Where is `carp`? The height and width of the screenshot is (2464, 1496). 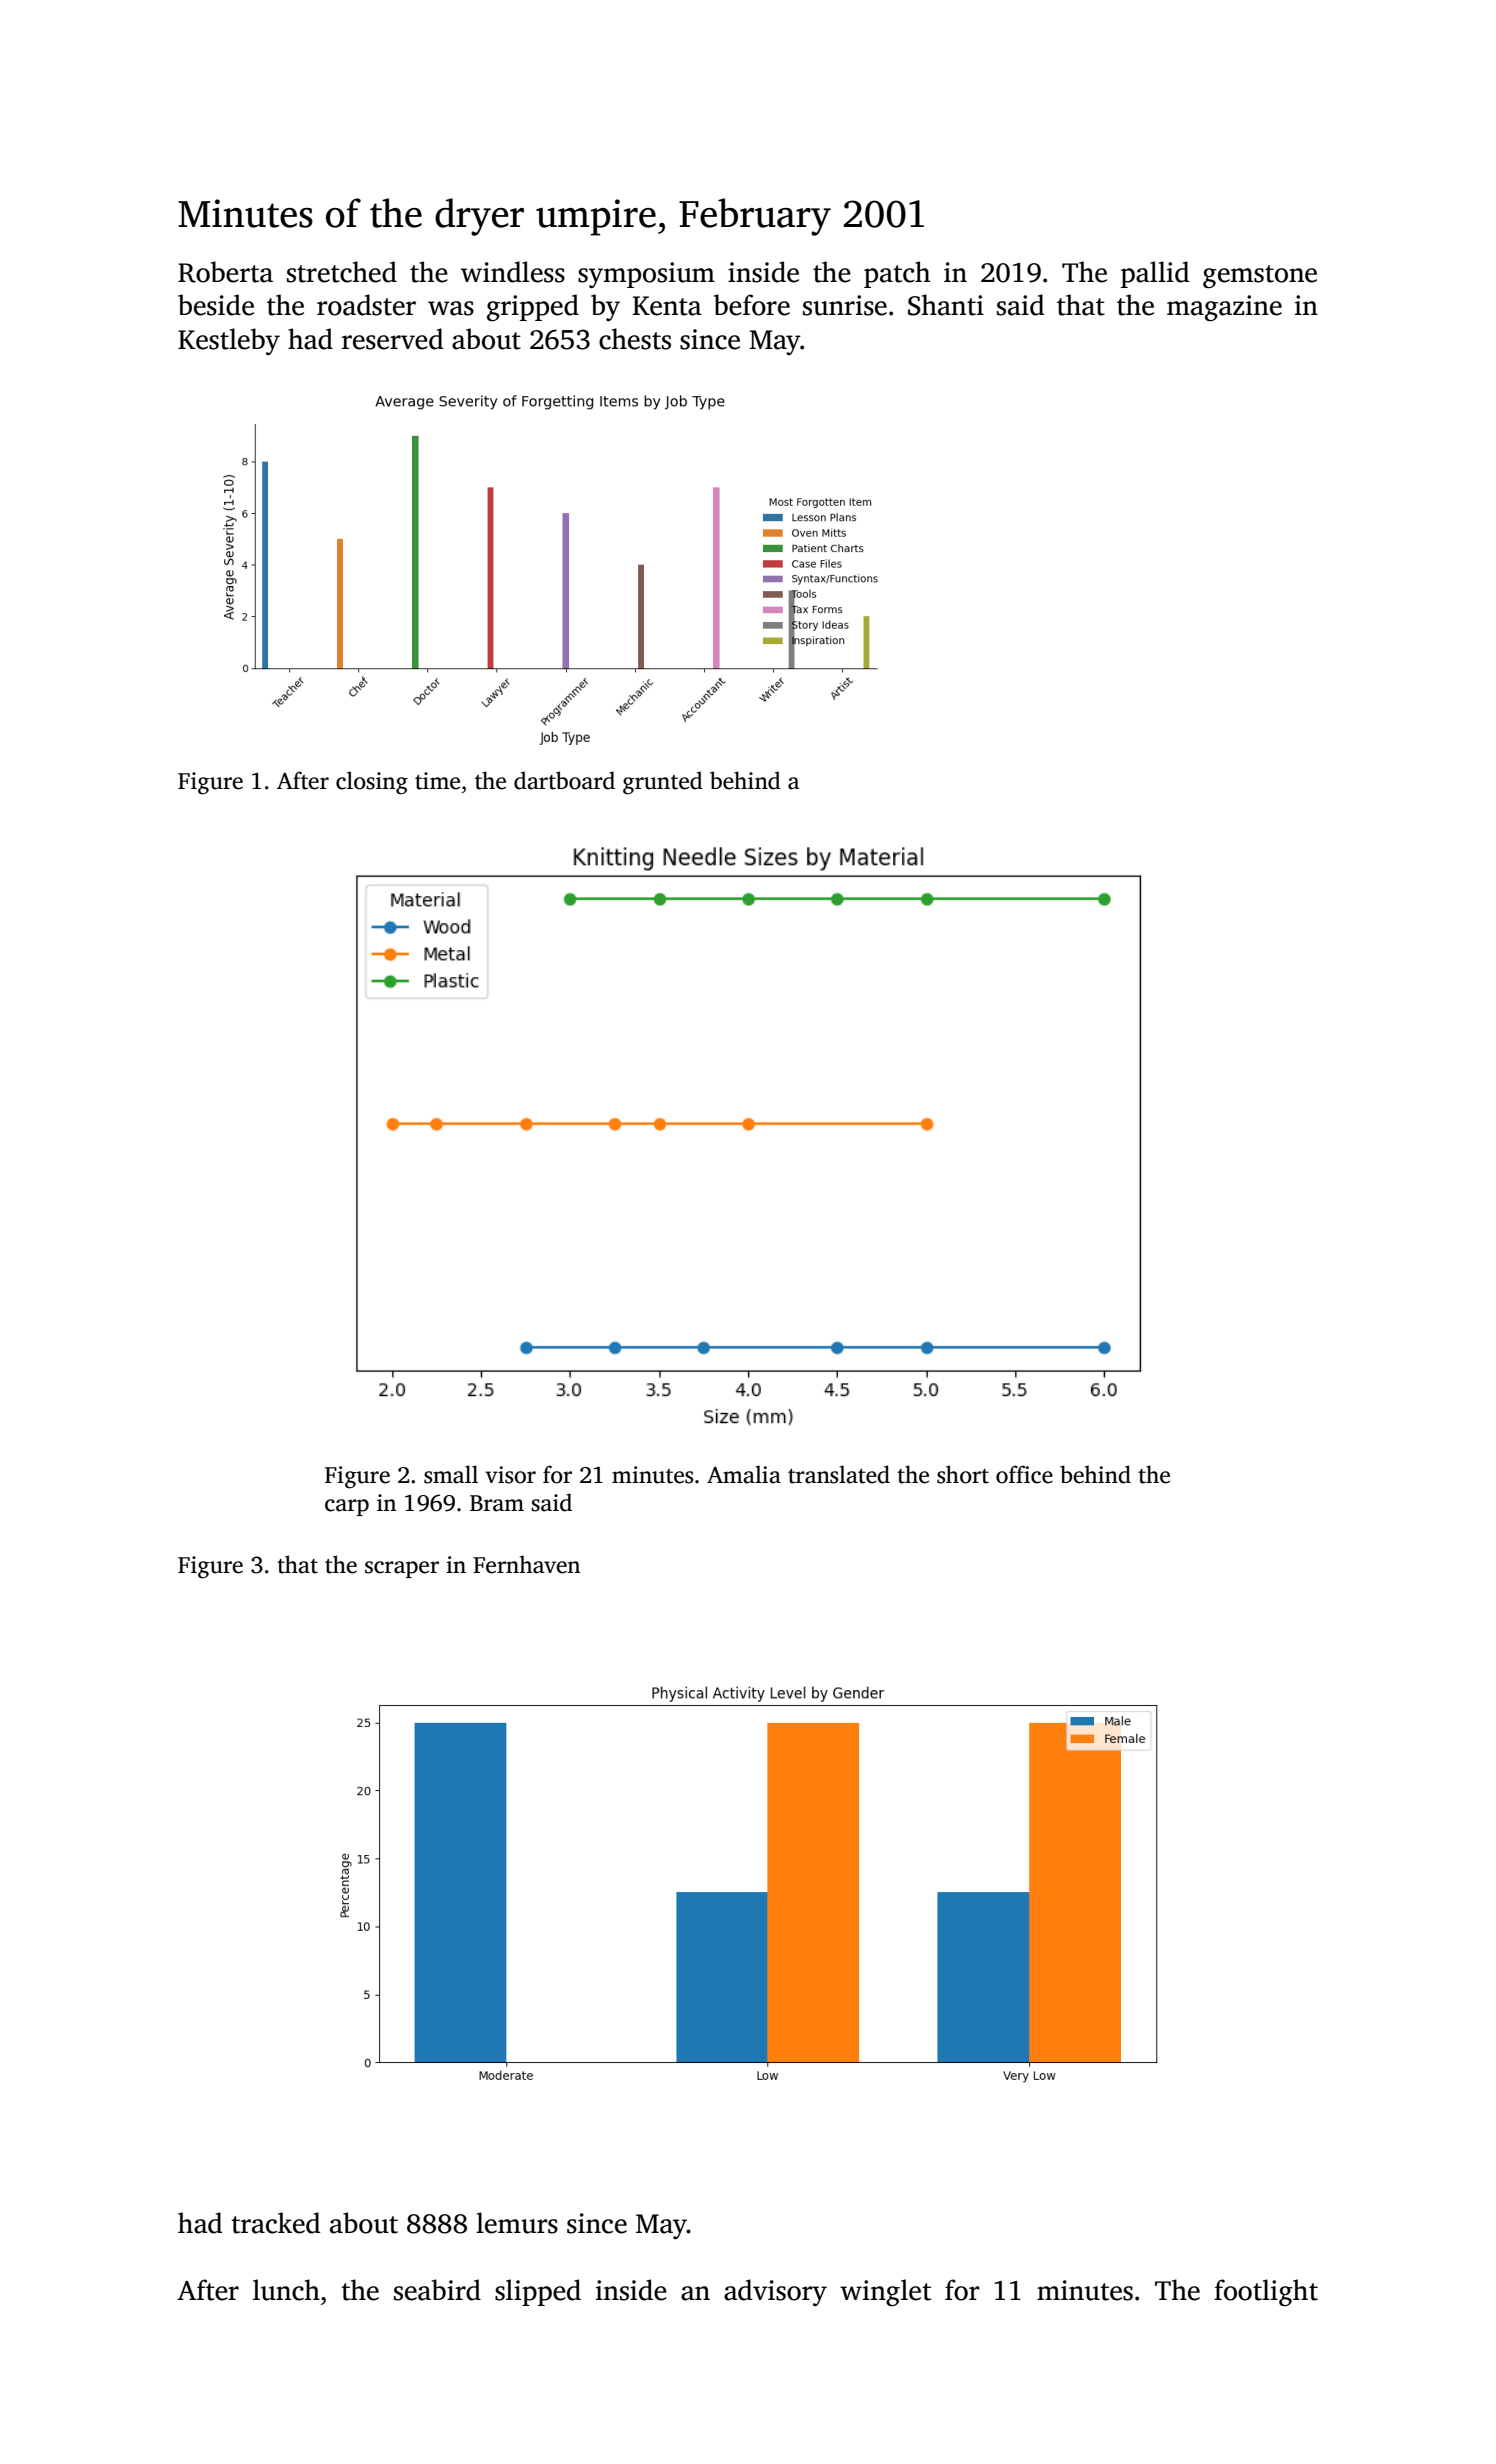 carp is located at coordinates (347, 1507).
